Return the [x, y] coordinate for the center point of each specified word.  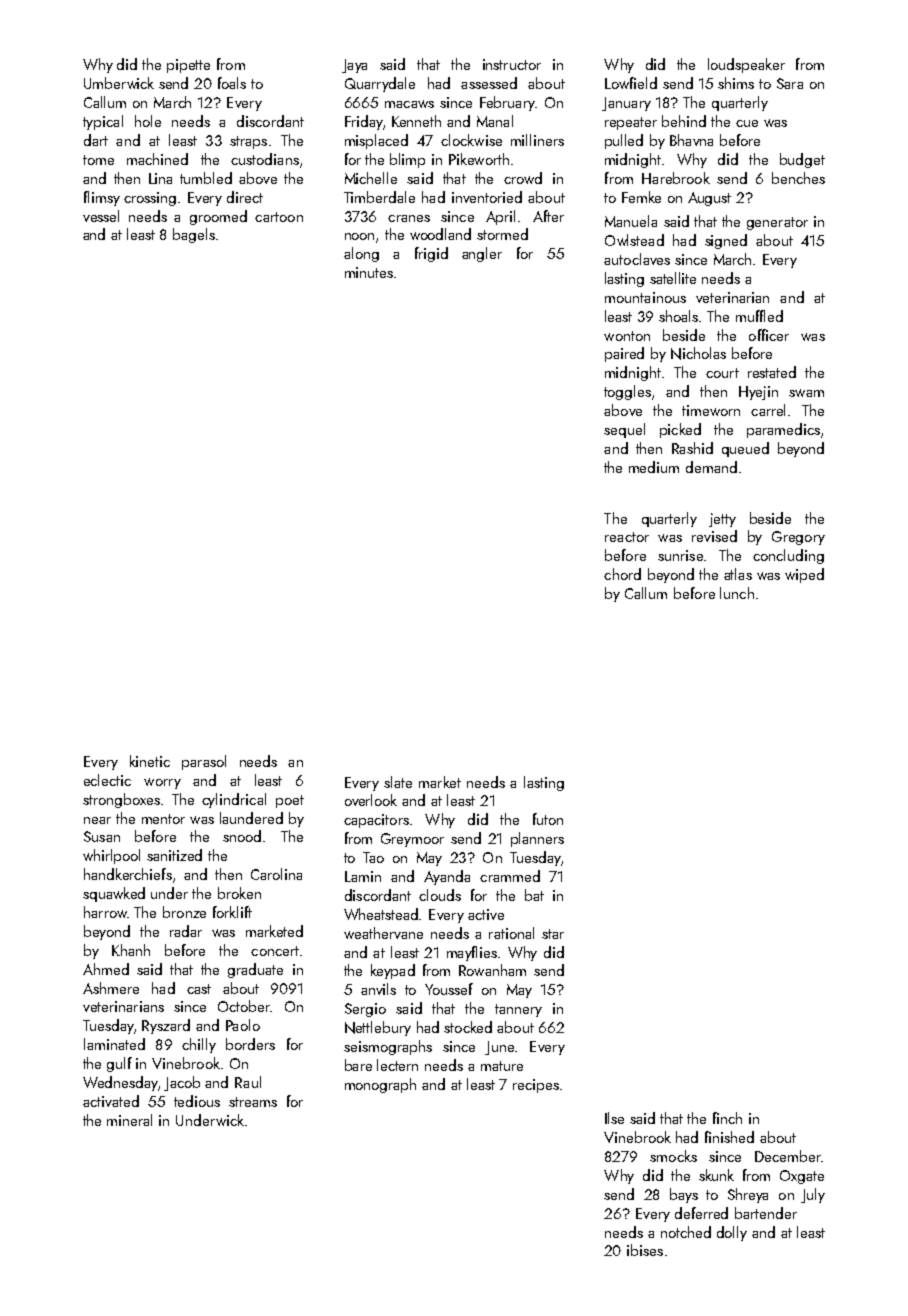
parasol [204, 762]
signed [726, 241]
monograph [380, 1085]
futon [548, 819]
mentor [163, 819]
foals [232, 83]
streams [253, 1102]
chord [622, 574]
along [361, 254]
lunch [737, 593]
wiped [804, 575]
